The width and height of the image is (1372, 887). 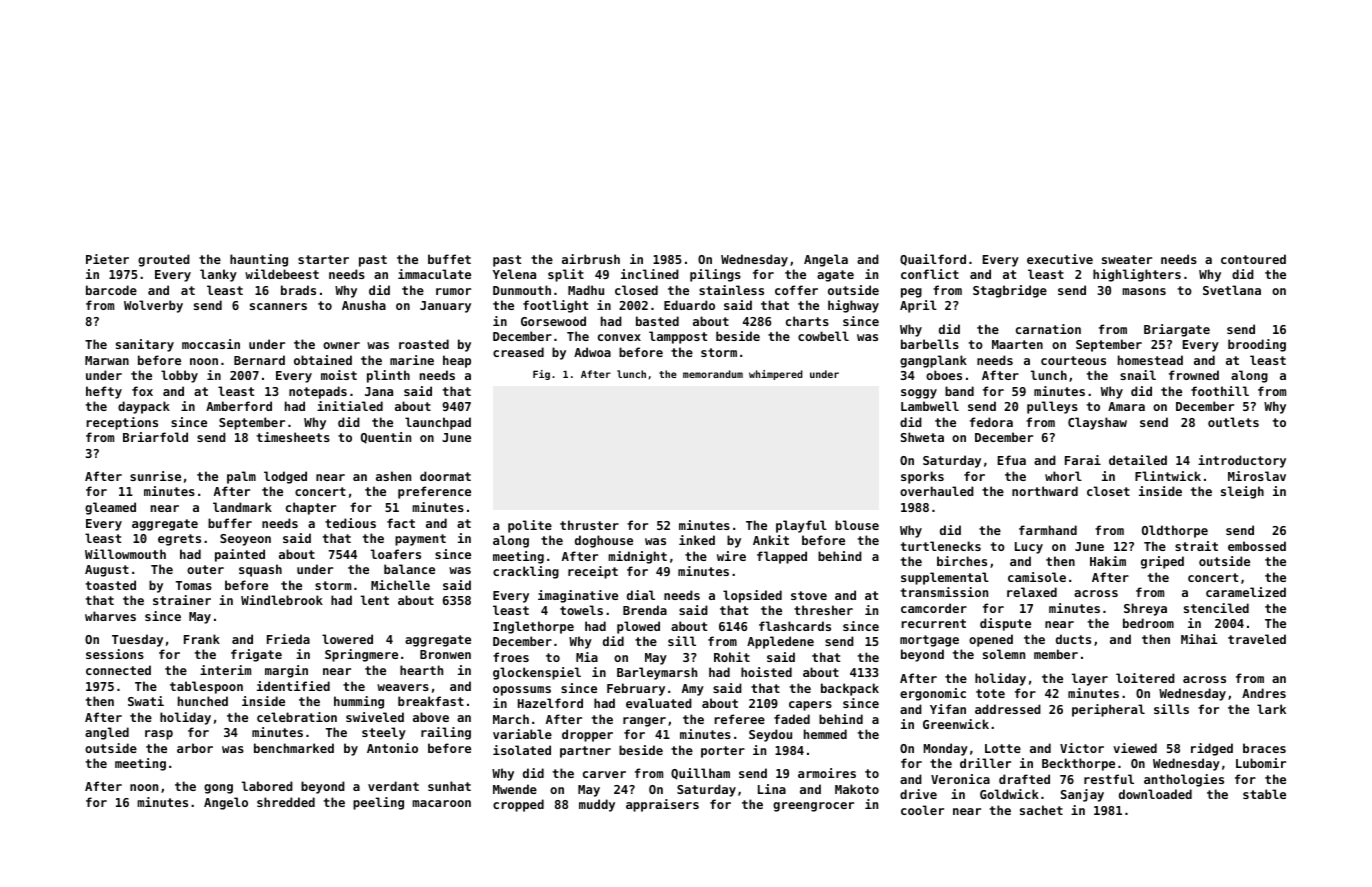 What do you see at coordinates (107, 259) in the image?
I see `Pieter` at bounding box center [107, 259].
